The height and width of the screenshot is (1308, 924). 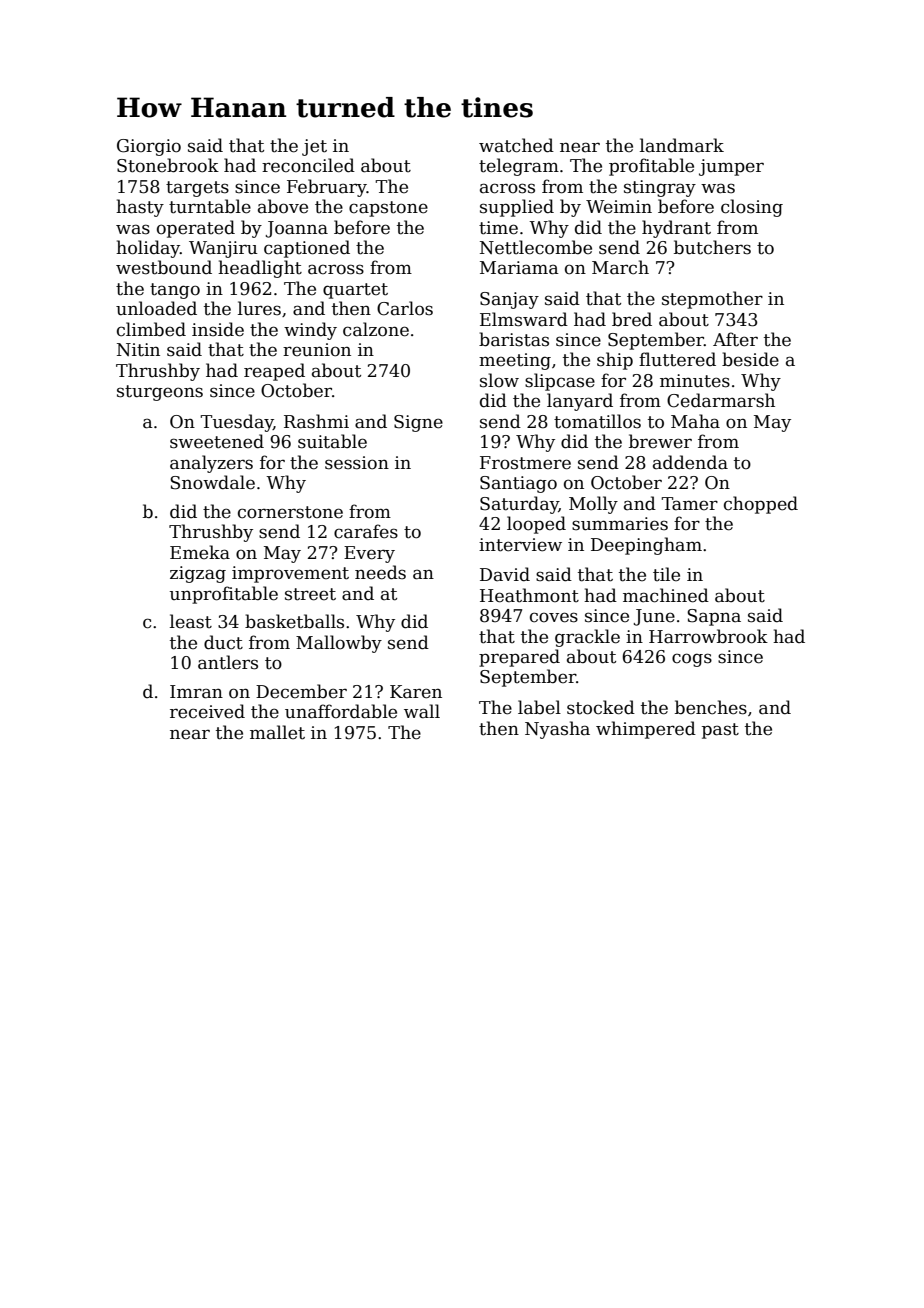 I want to click on Stonebrook, so click(x=168, y=165).
